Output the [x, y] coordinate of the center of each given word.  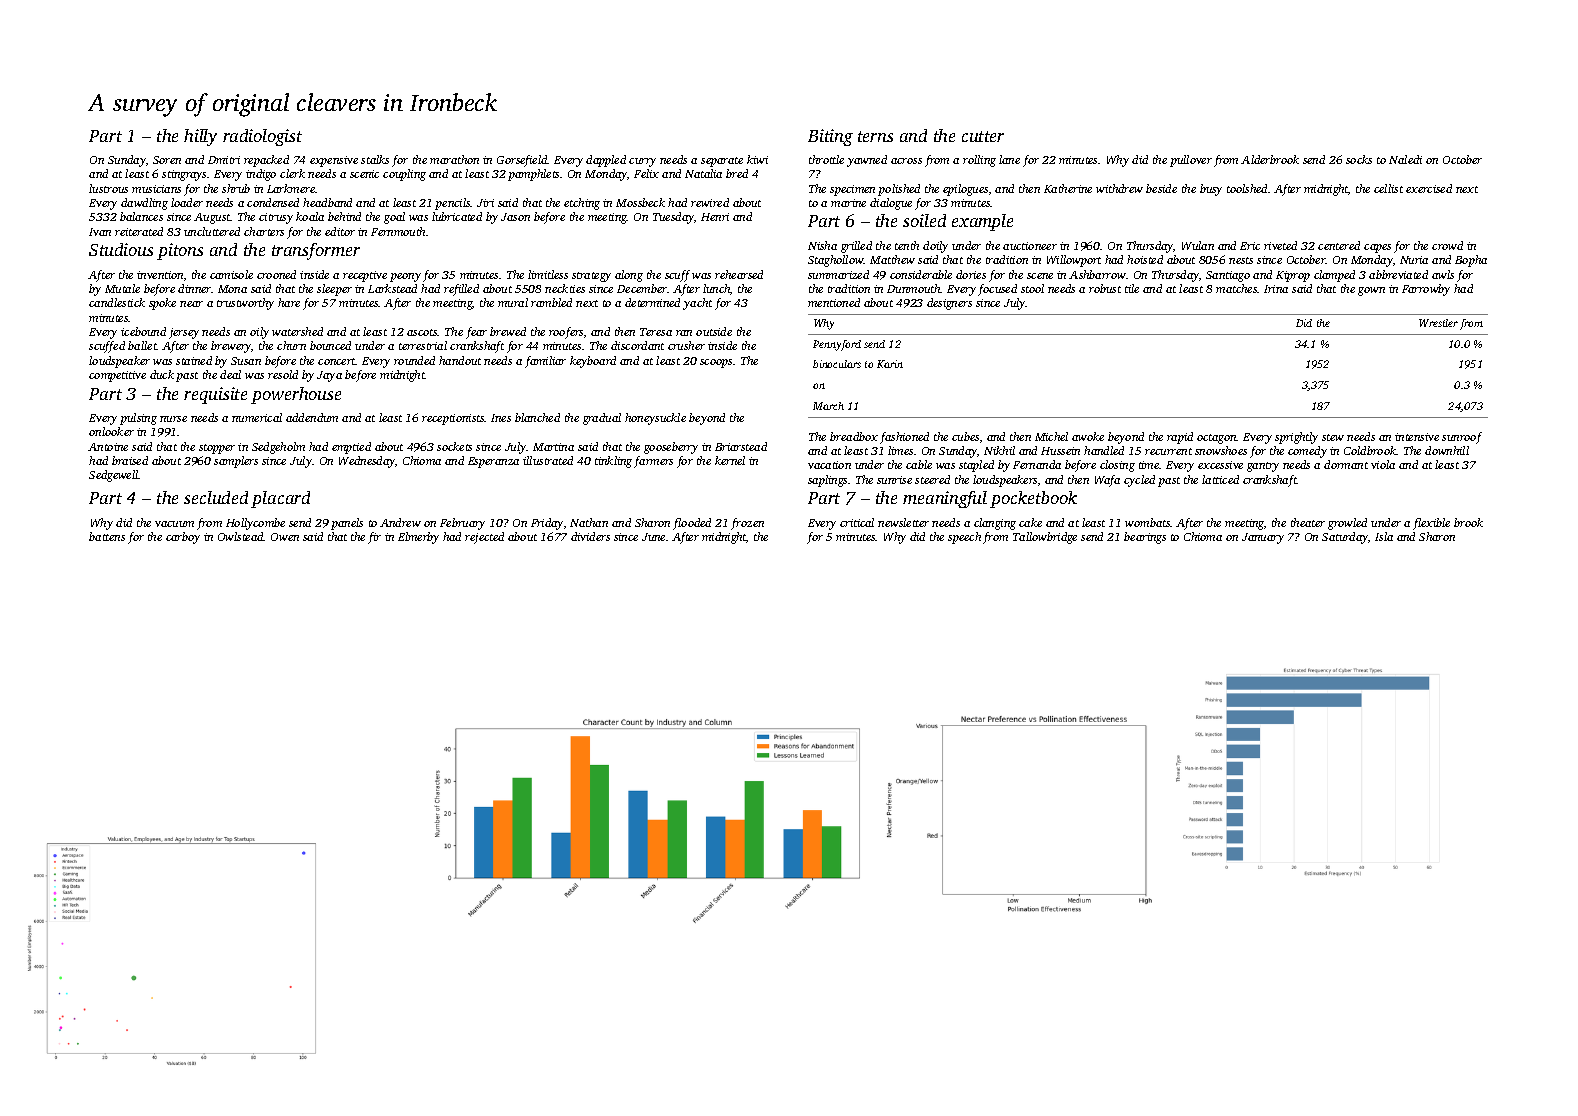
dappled [606, 161]
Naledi [1405, 159]
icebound [143, 331]
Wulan [1198, 245]
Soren [167, 160]
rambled [551, 302]
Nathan [589, 522]
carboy [183, 538]
